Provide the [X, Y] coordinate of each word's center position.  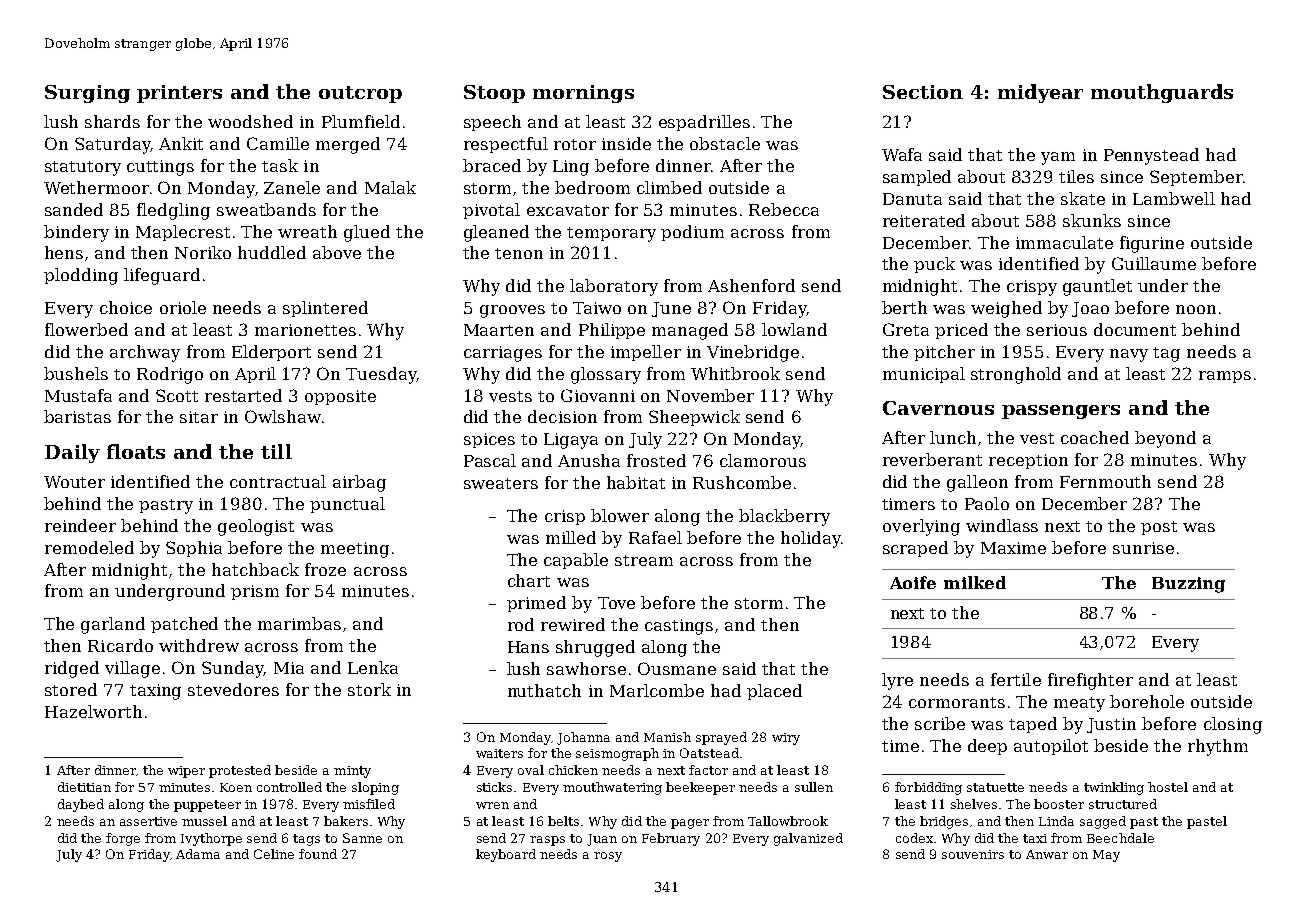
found [318, 854]
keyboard [506, 855]
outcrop [360, 94]
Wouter [74, 482]
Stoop [494, 94]
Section [923, 92]
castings [679, 627]
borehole [1147, 701]
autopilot [1051, 747]
